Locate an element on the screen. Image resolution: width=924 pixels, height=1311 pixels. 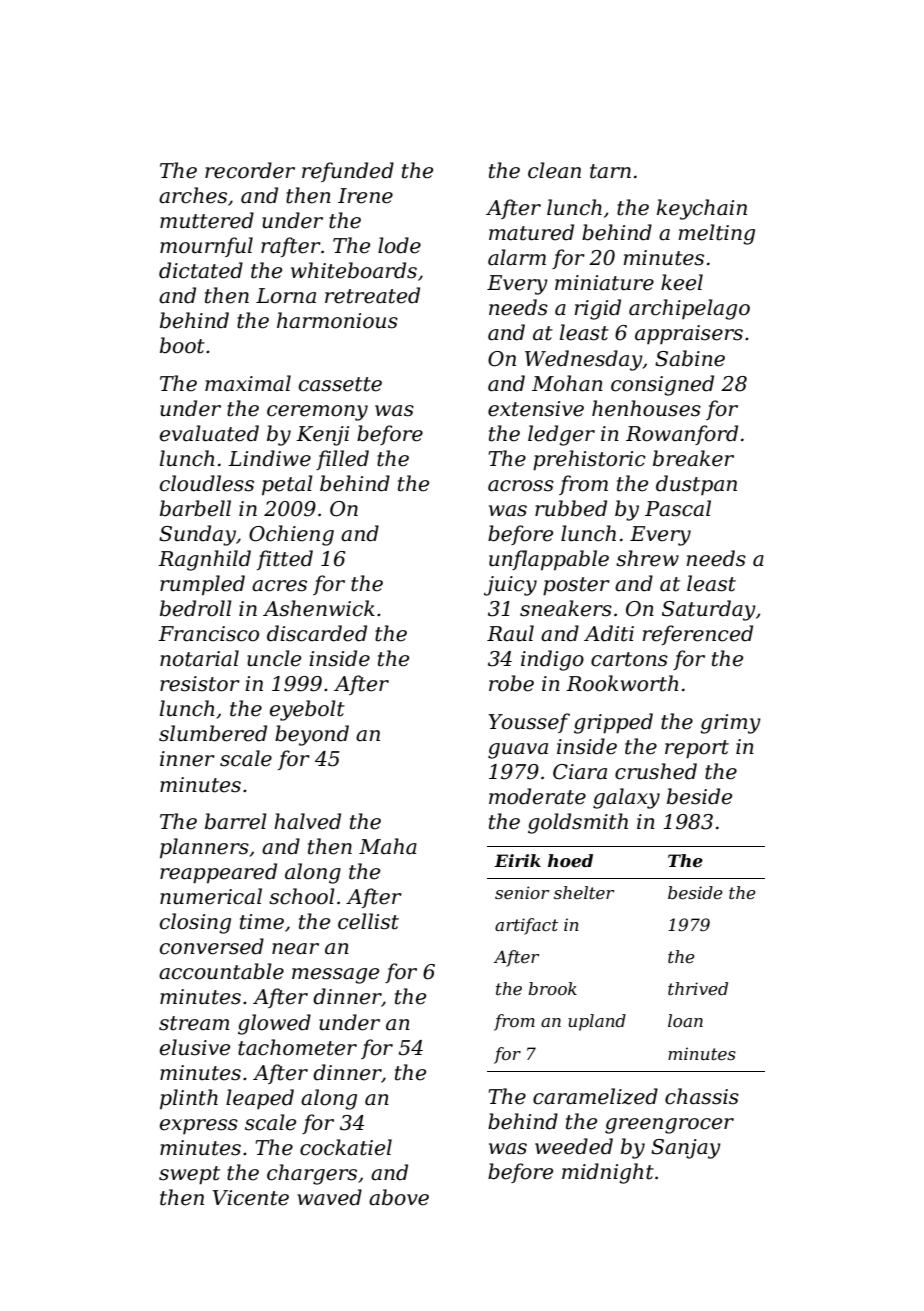
ceremony is located at coordinates (317, 413).
